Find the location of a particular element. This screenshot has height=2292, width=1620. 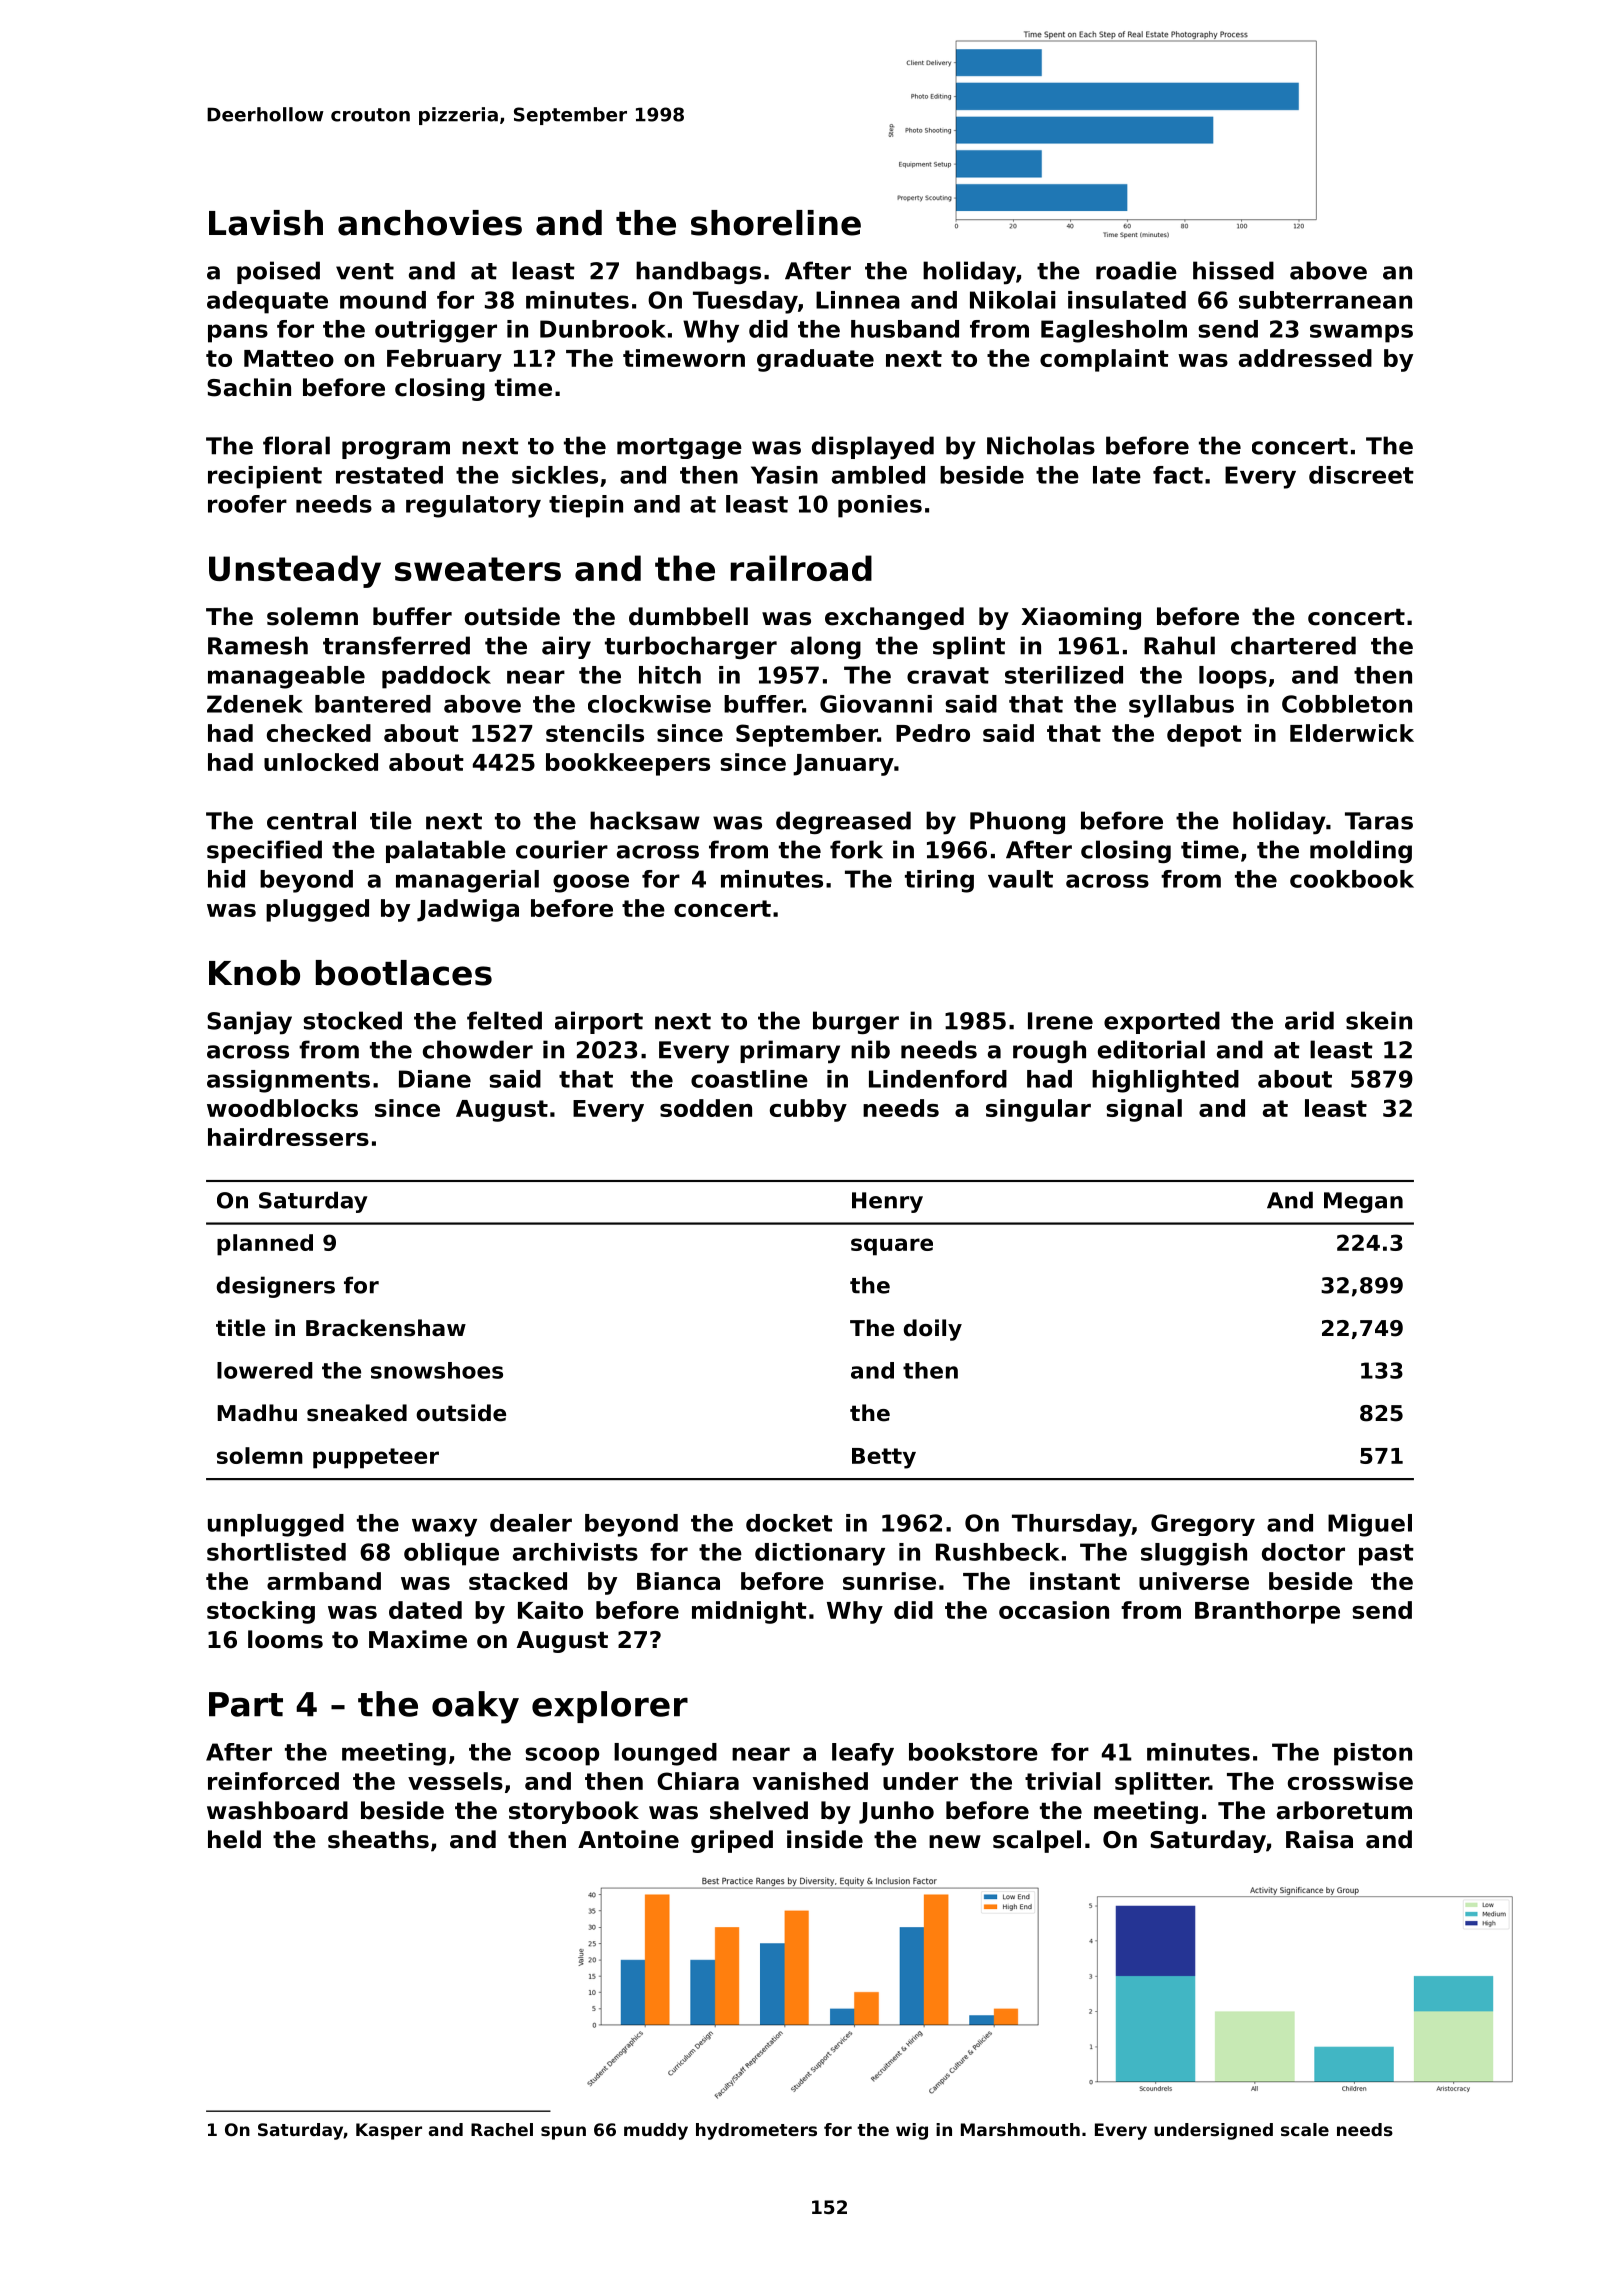

Branthorpe is located at coordinates (1267, 1612).
